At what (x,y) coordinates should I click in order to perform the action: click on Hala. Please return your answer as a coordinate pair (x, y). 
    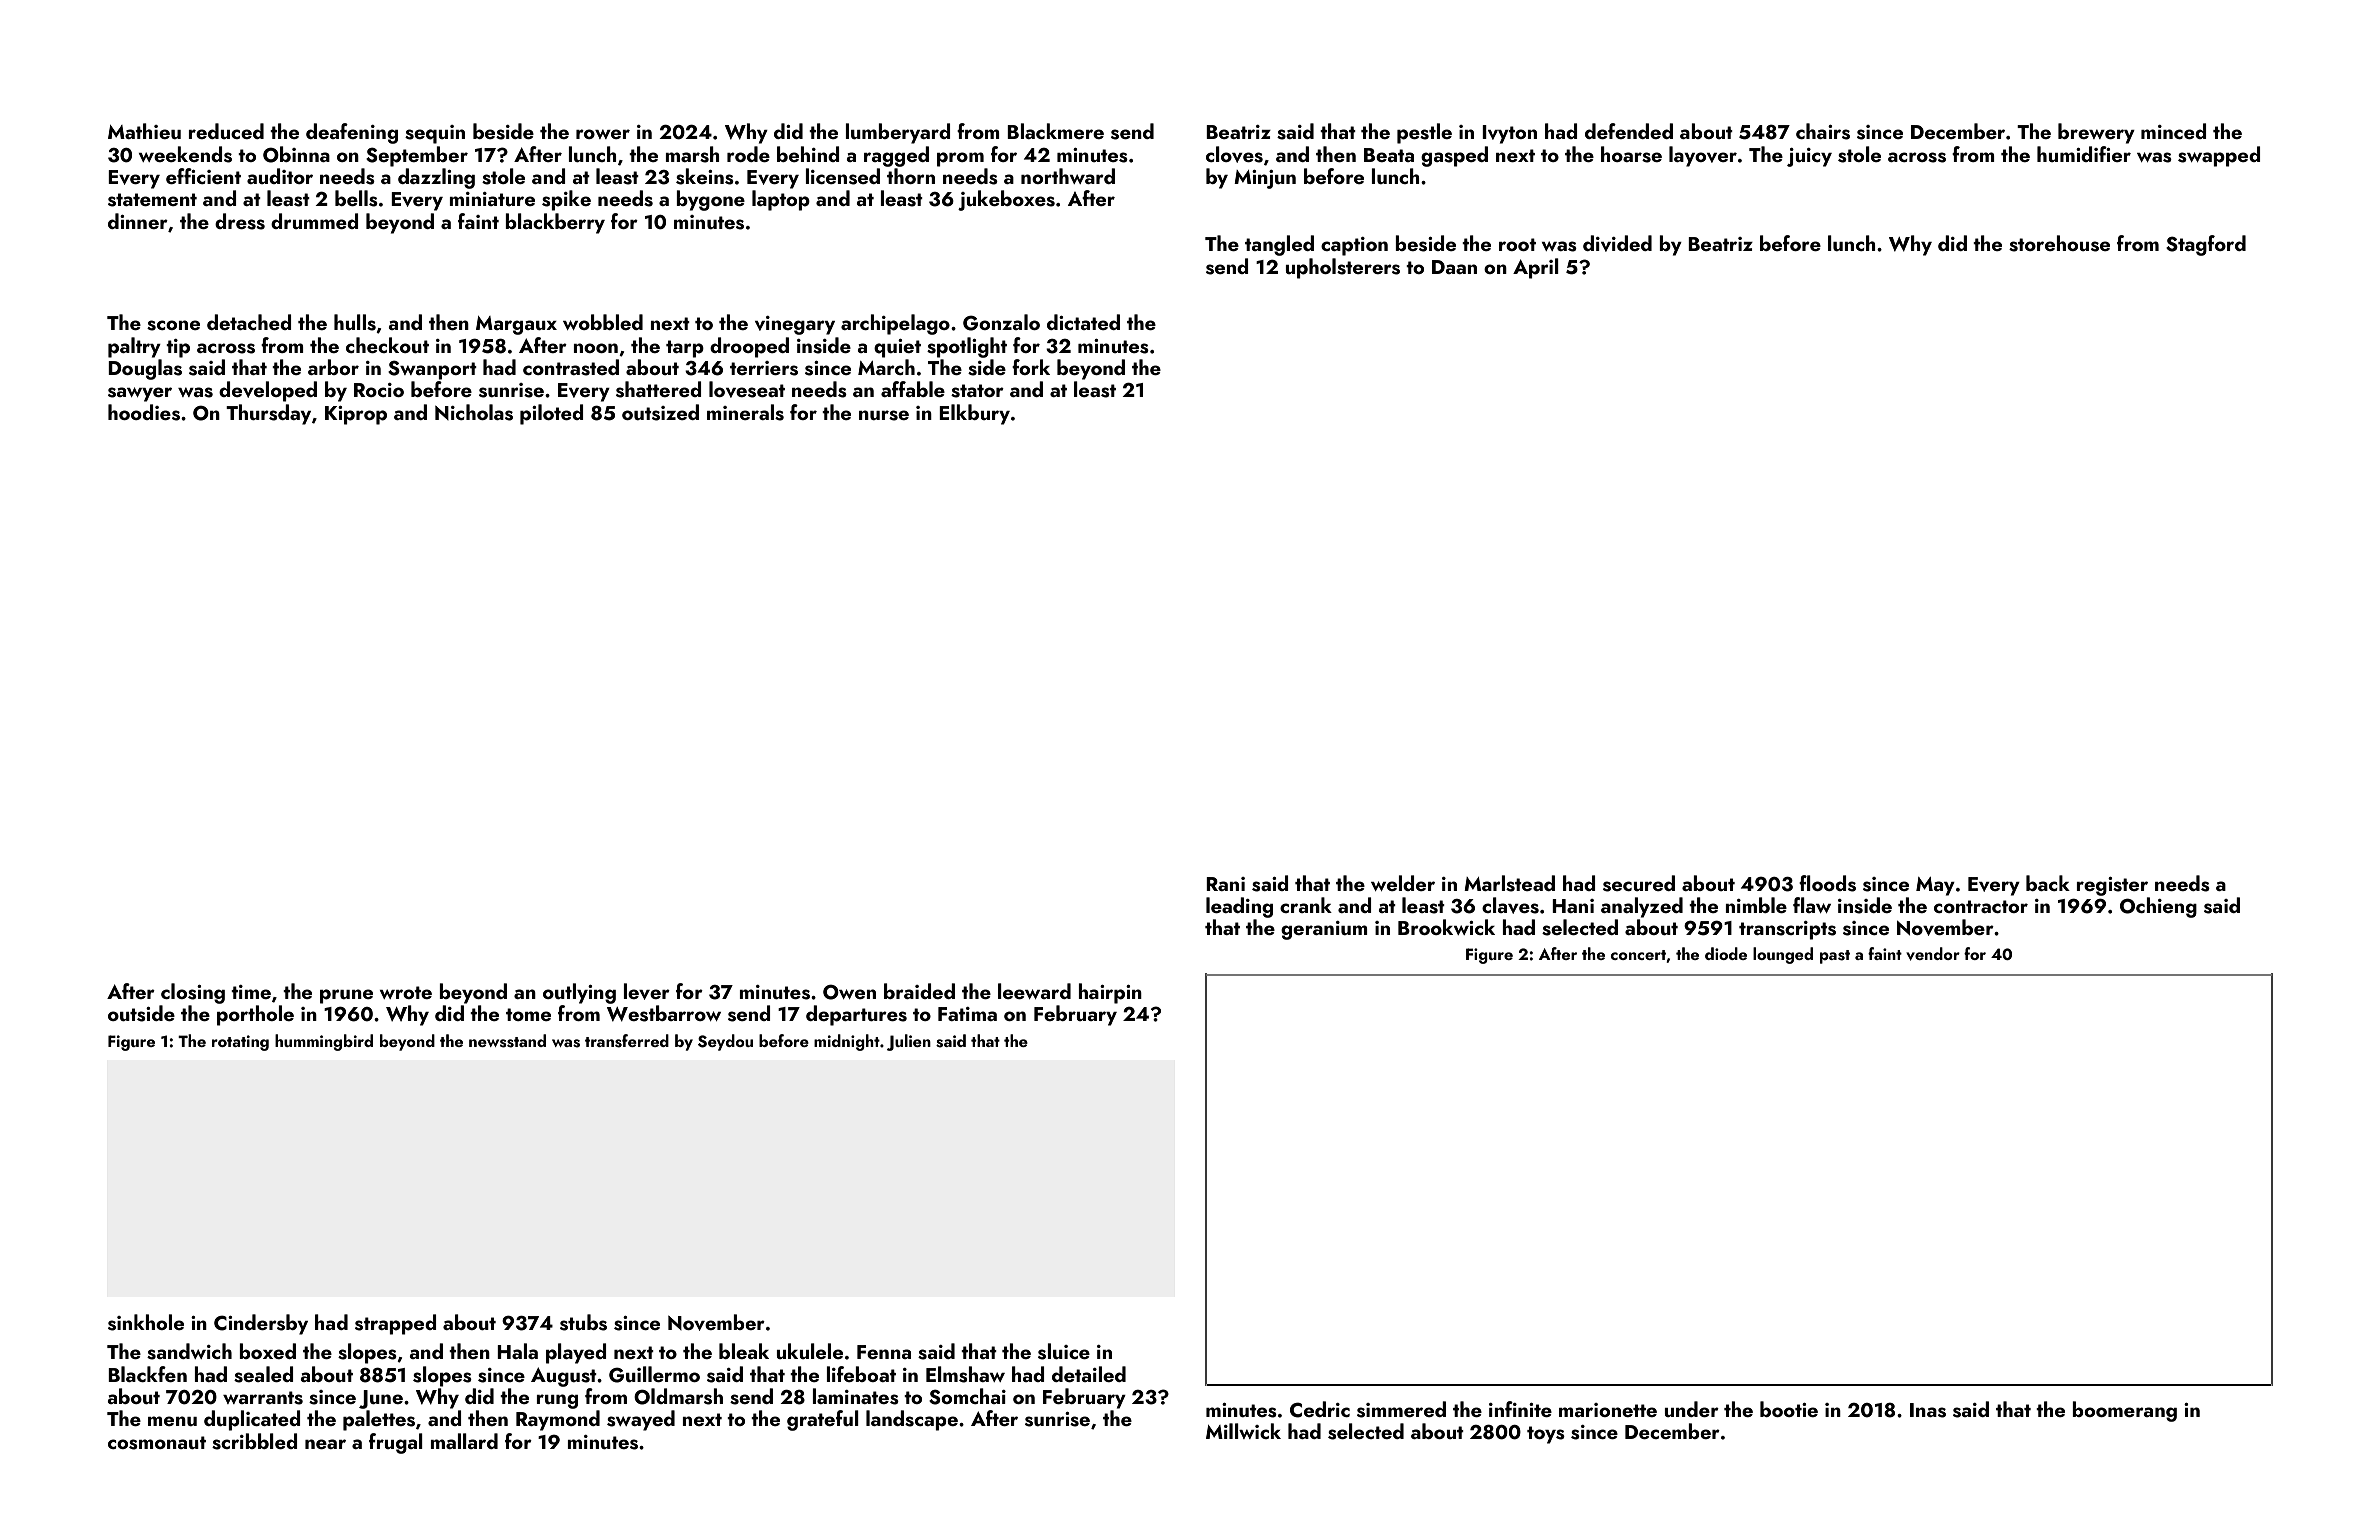
    Looking at the image, I should click on (517, 1351).
